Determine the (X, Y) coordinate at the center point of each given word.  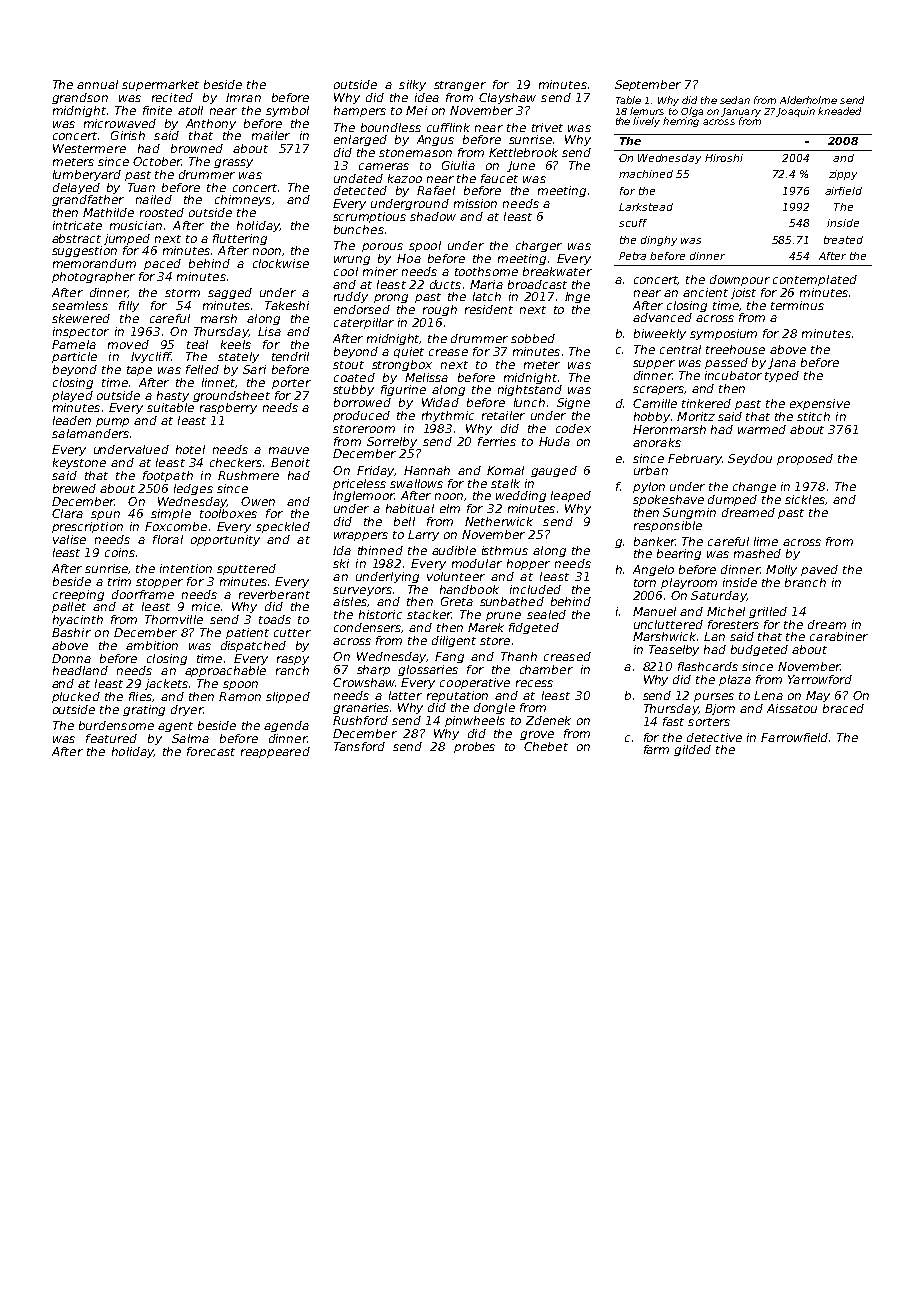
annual (97, 84)
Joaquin (795, 112)
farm (656, 749)
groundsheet (231, 396)
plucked (76, 697)
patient (247, 633)
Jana (782, 363)
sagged (230, 293)
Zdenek (548, 720)
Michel (726, 611)
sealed (546, 614)
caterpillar (364, 323)
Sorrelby (392, 442)
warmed (762, 429)
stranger (460, 86)
